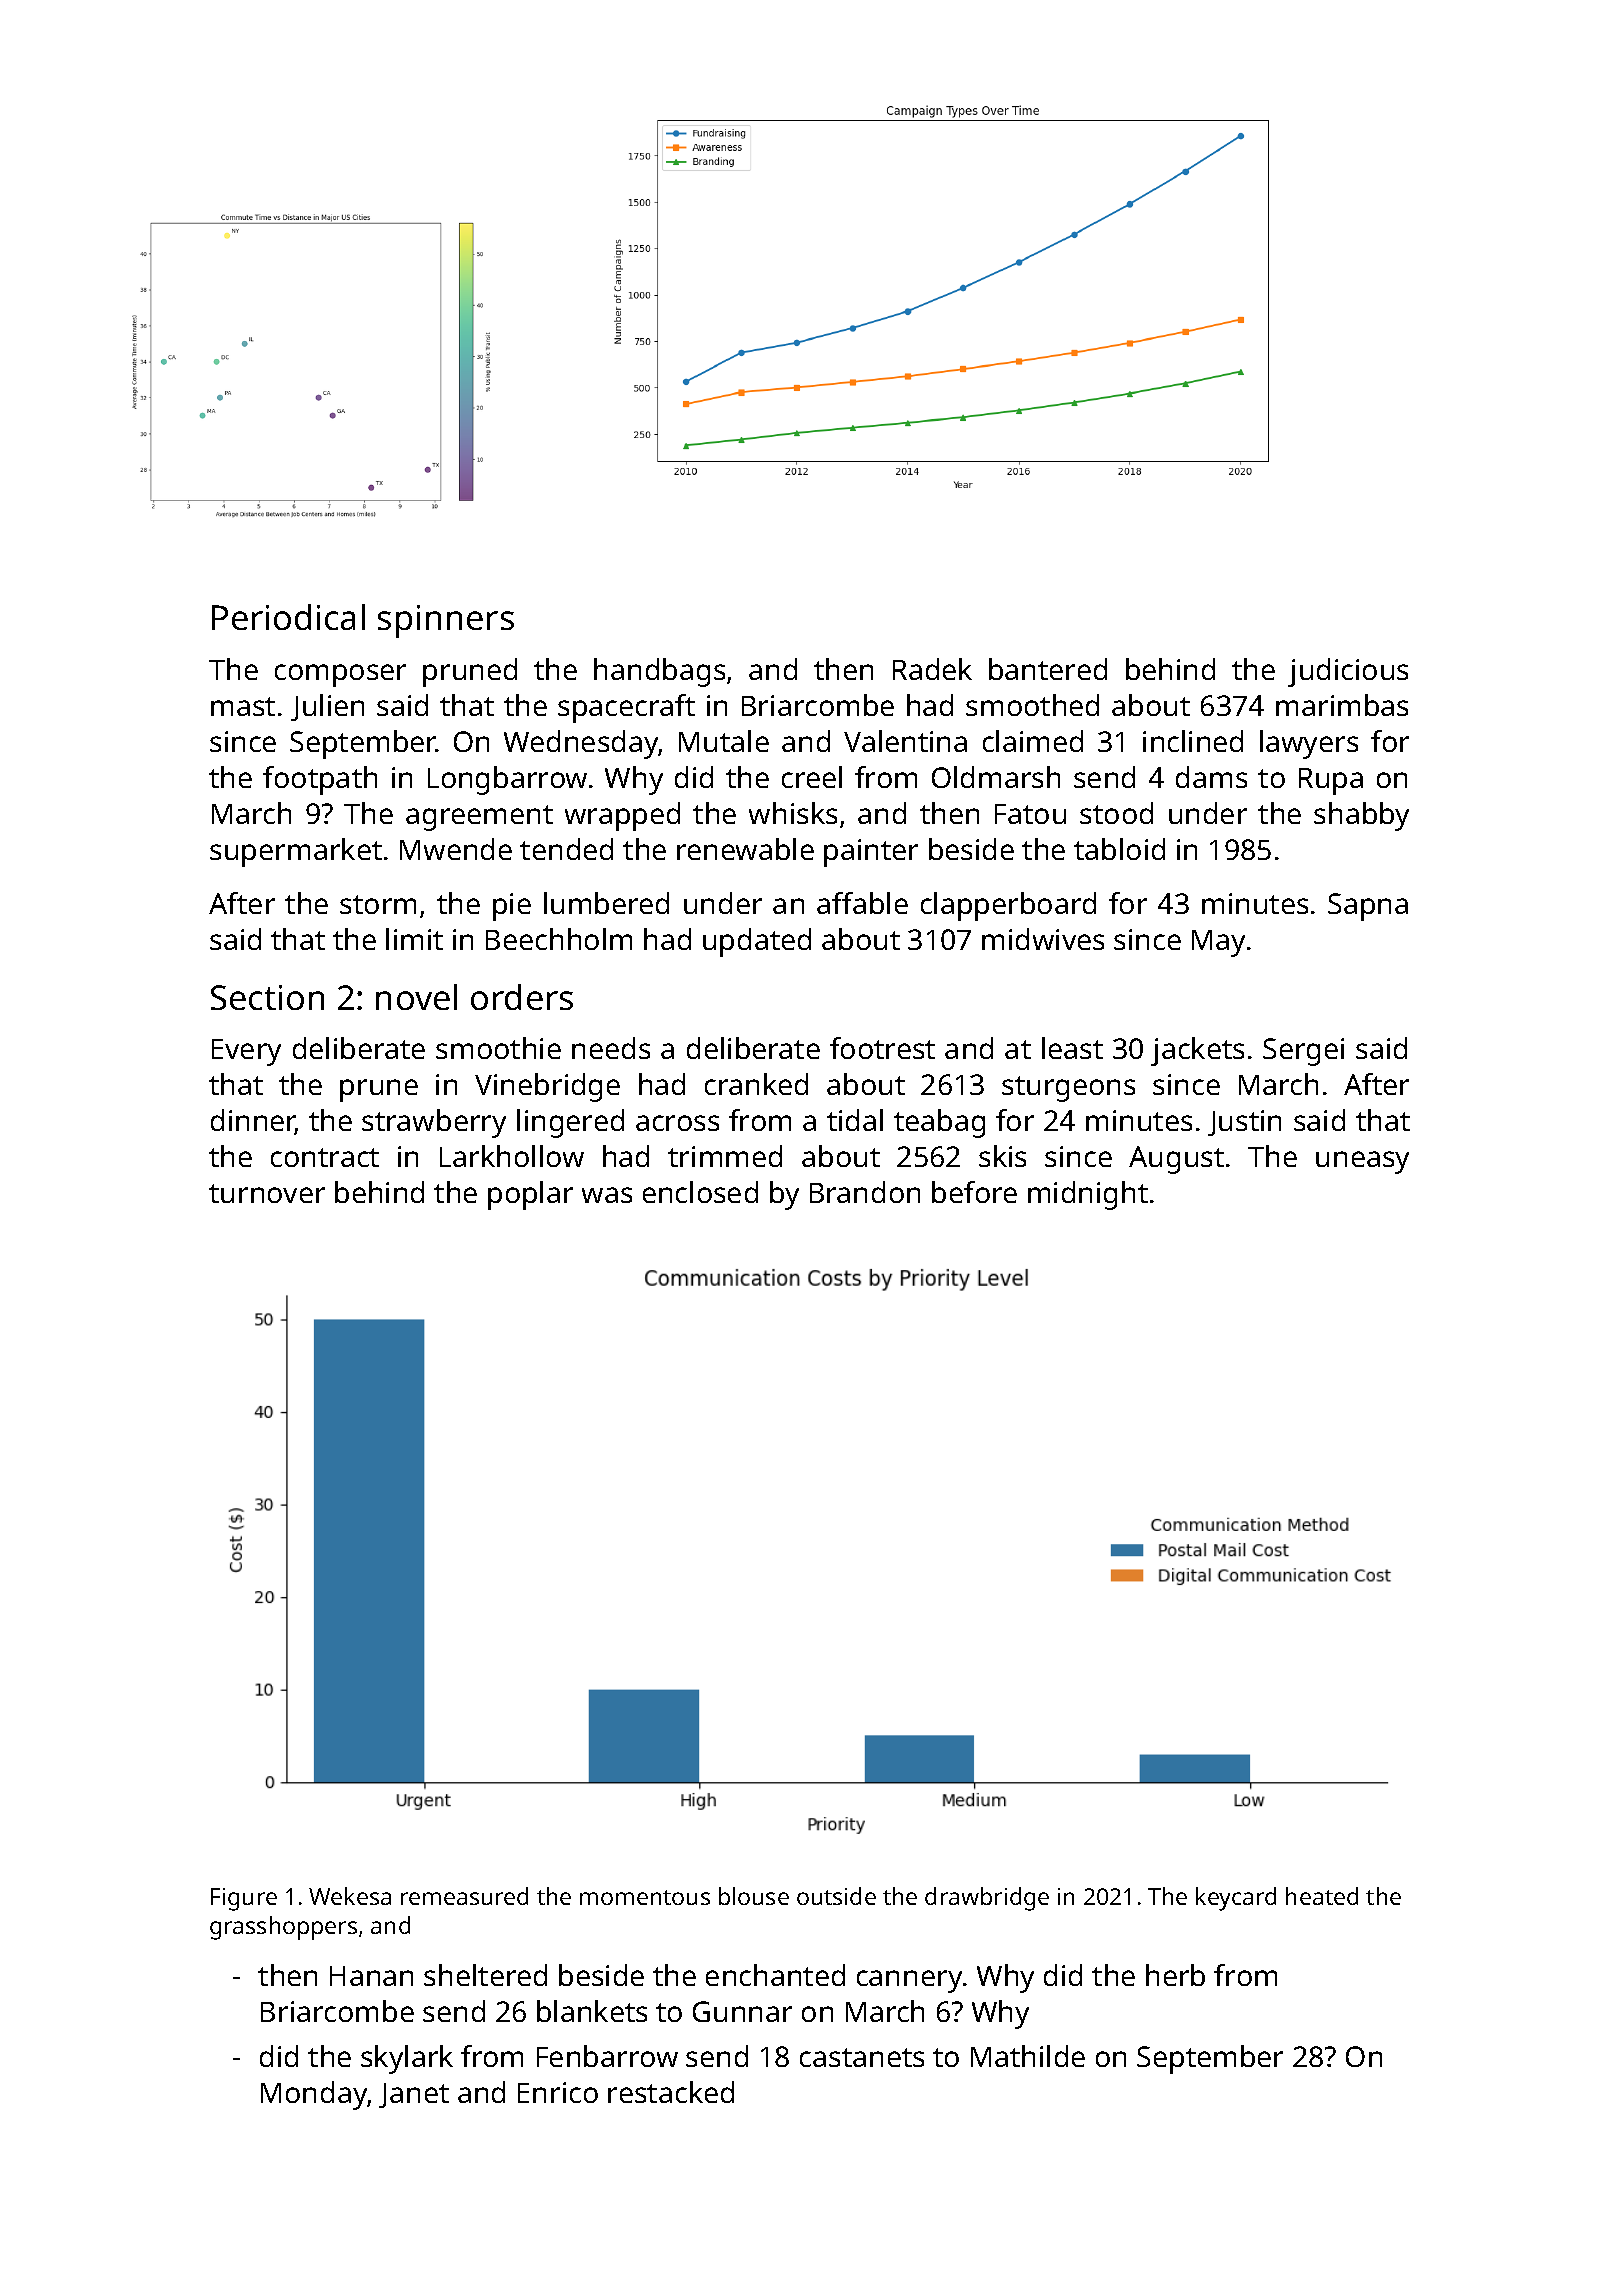  Describe the element at coordinates (659, 672) in the document. I see `handbags` at that location.
